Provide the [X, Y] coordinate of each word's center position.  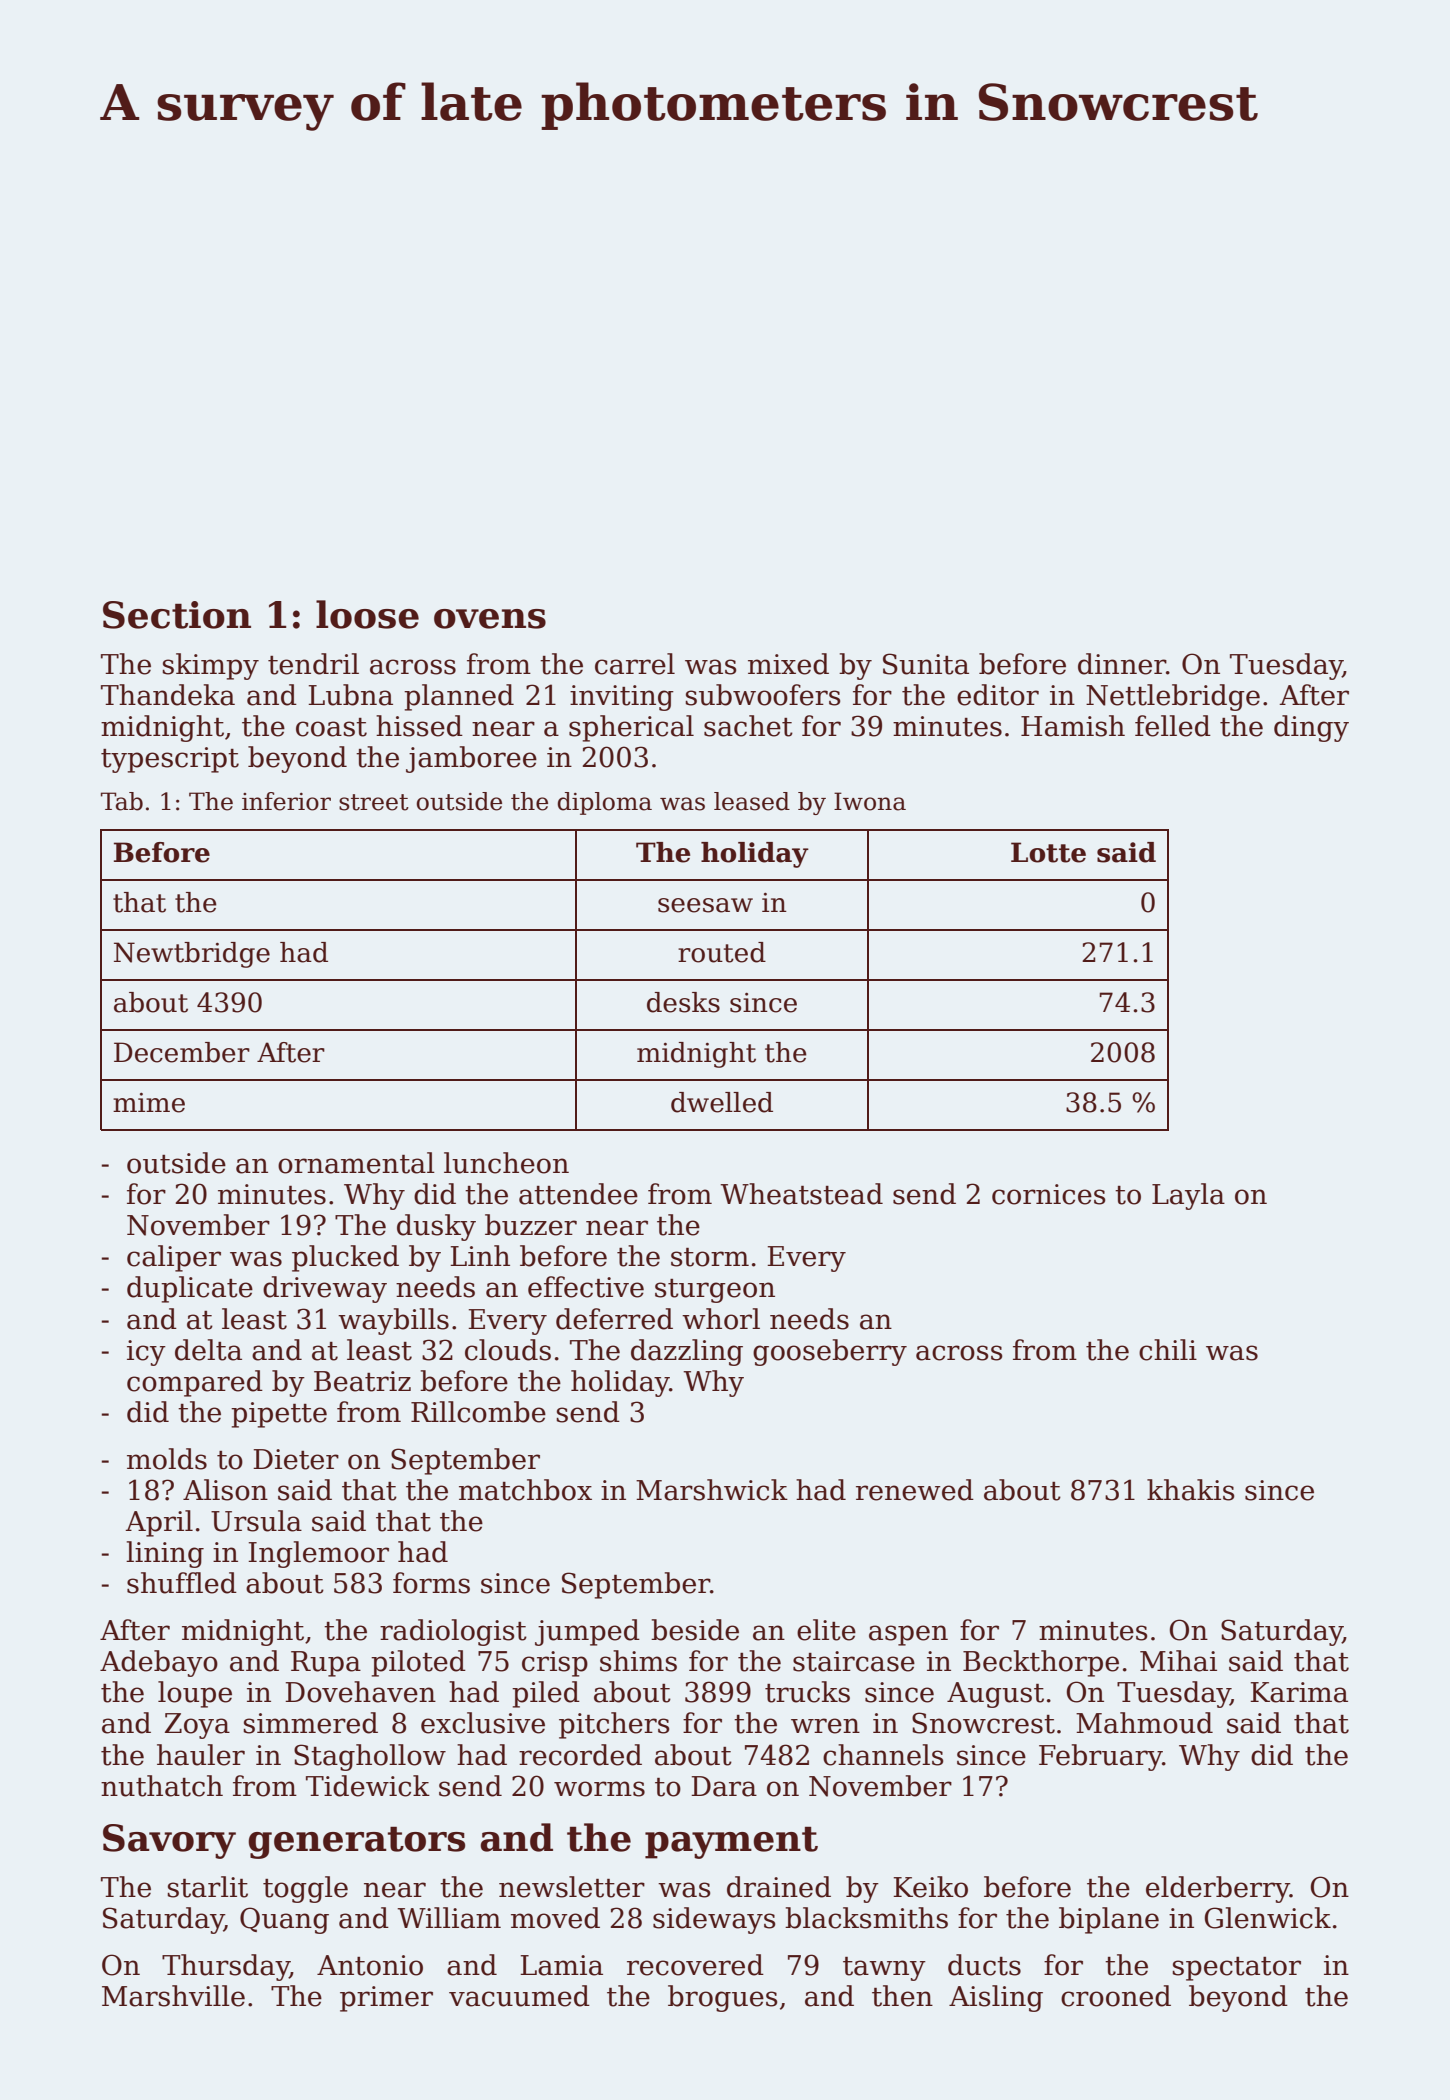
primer [386, 1999]
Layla [1188, 1196]
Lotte [1048, 852]
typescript [170, 760]
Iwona [870, 801]
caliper [174, 1258]
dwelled [722, 1102]
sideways [714, 1920]
